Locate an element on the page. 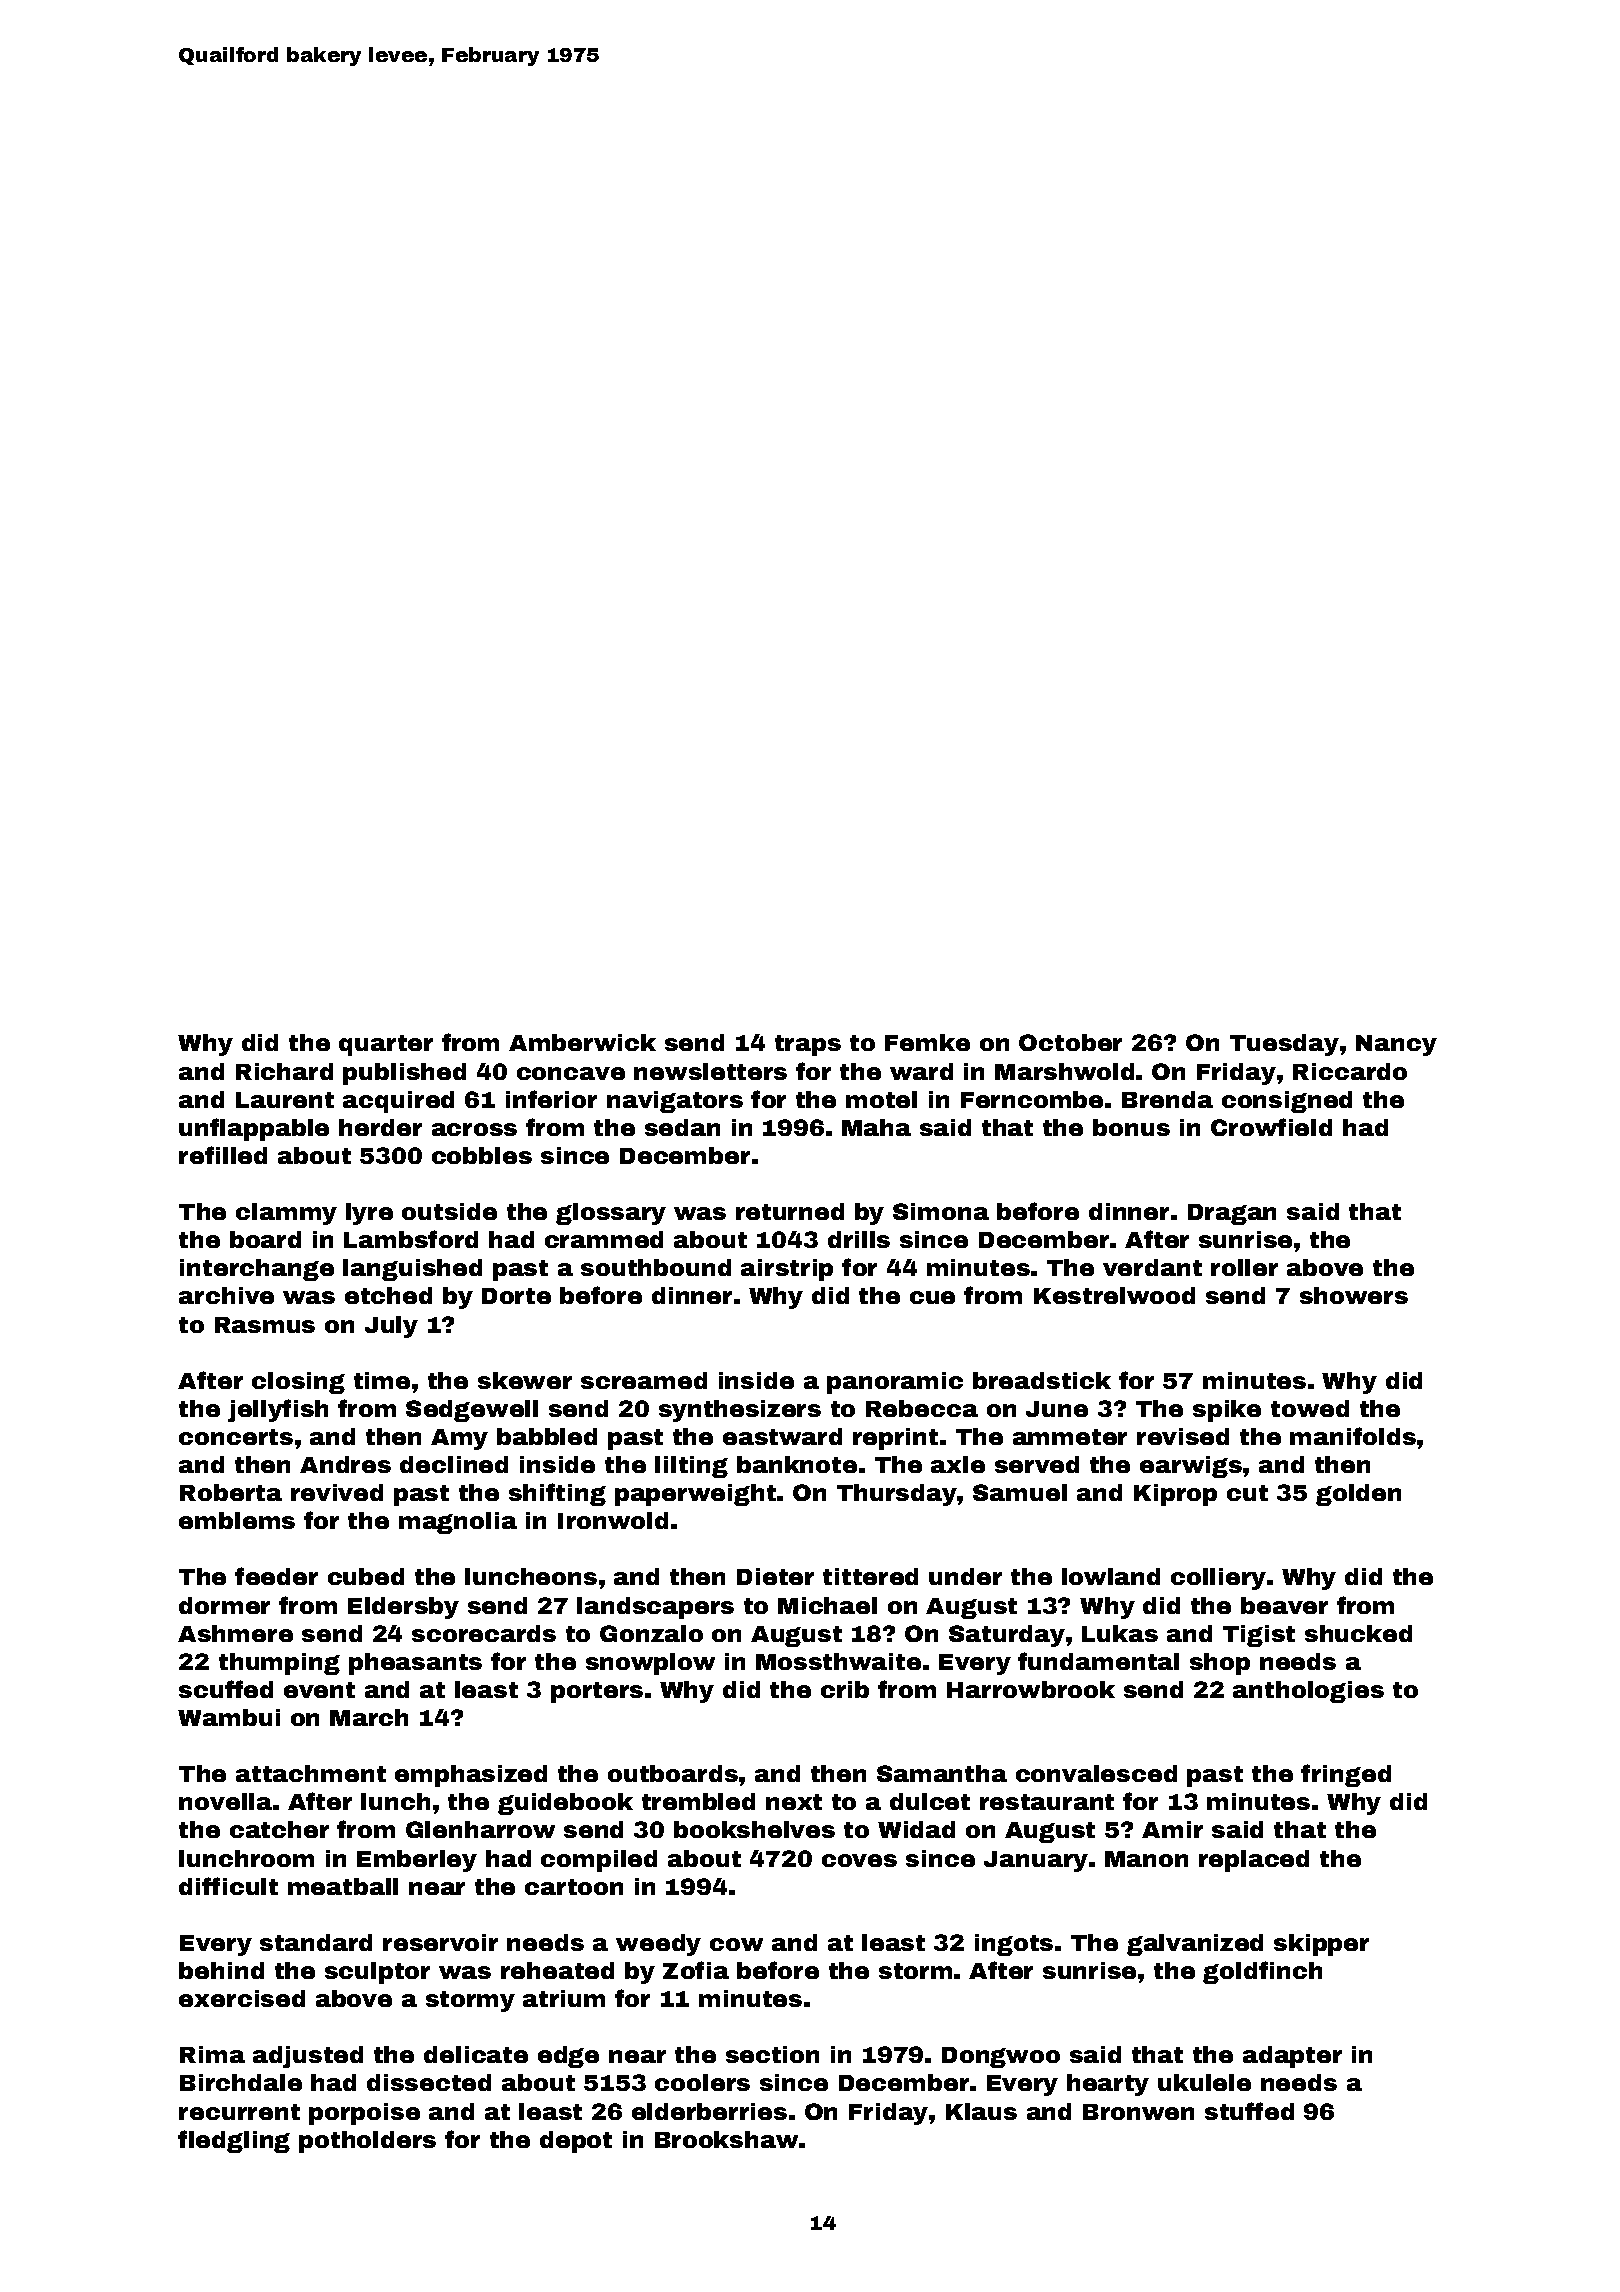 The height and width of the image is (2292, 1620). fledgling is located at coordinates (234, 2141).
